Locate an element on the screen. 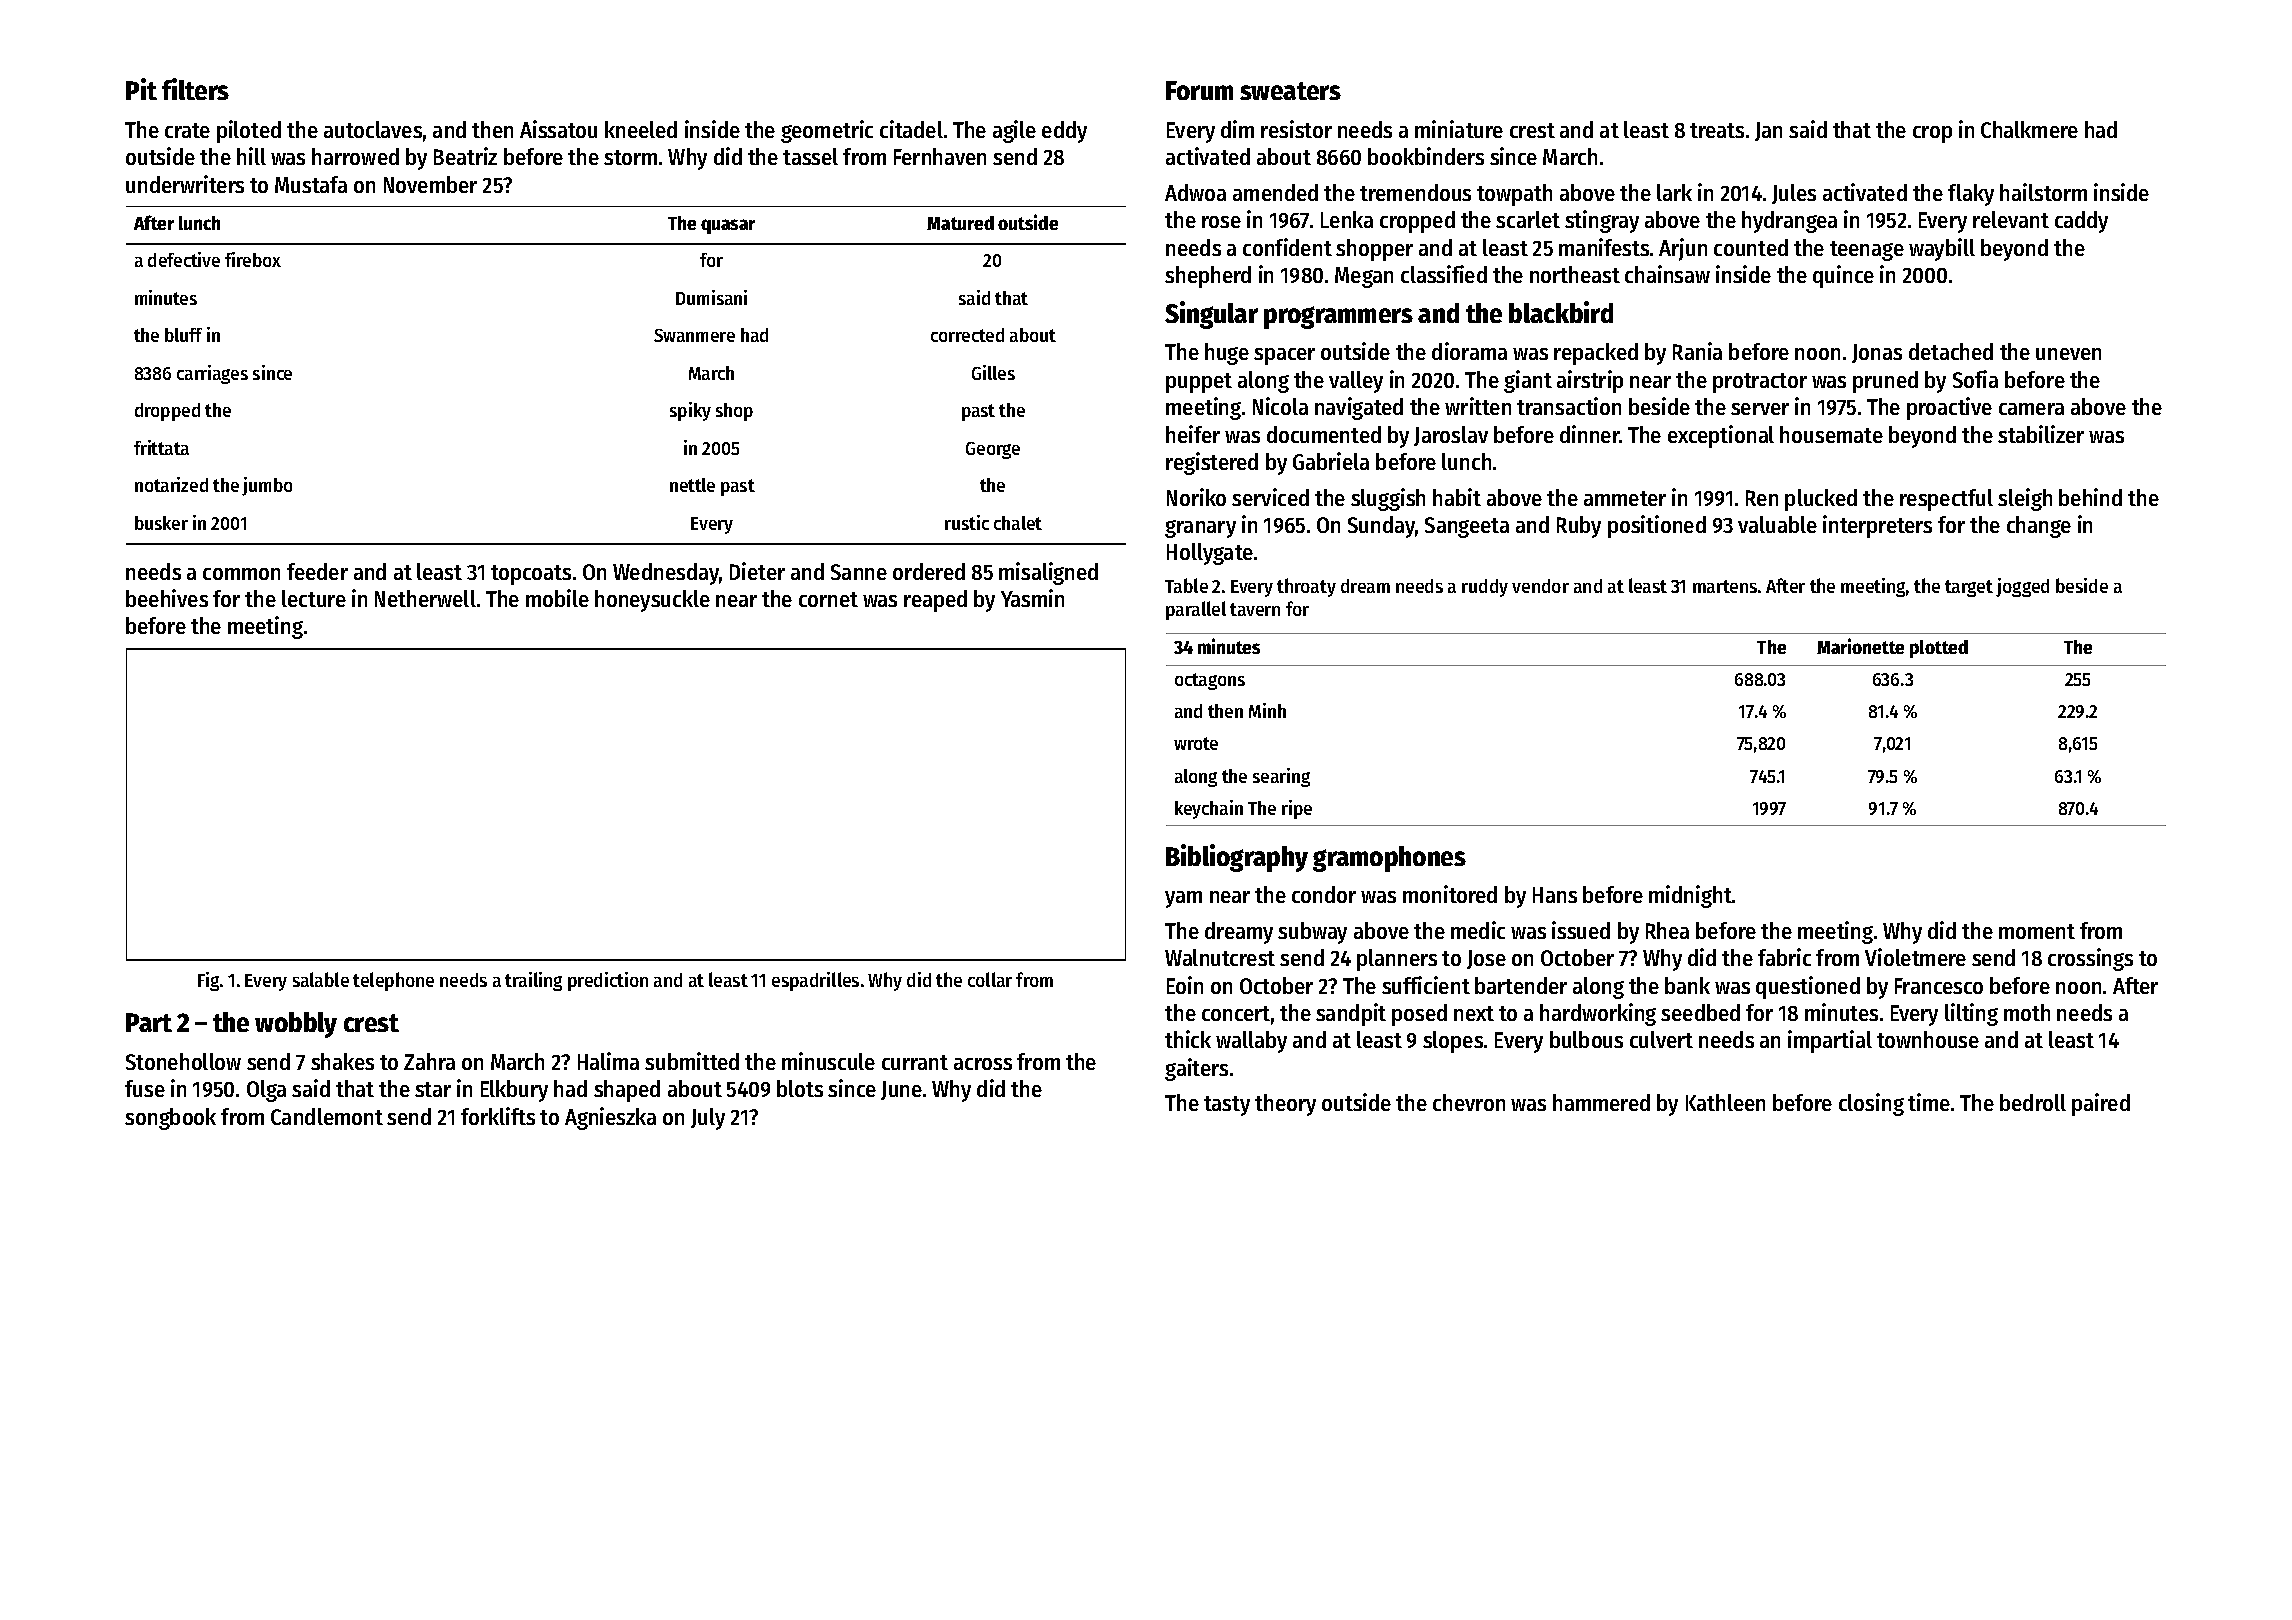 The image size is (2292, 1620). paired is located at coordinates (2101, 1104).
